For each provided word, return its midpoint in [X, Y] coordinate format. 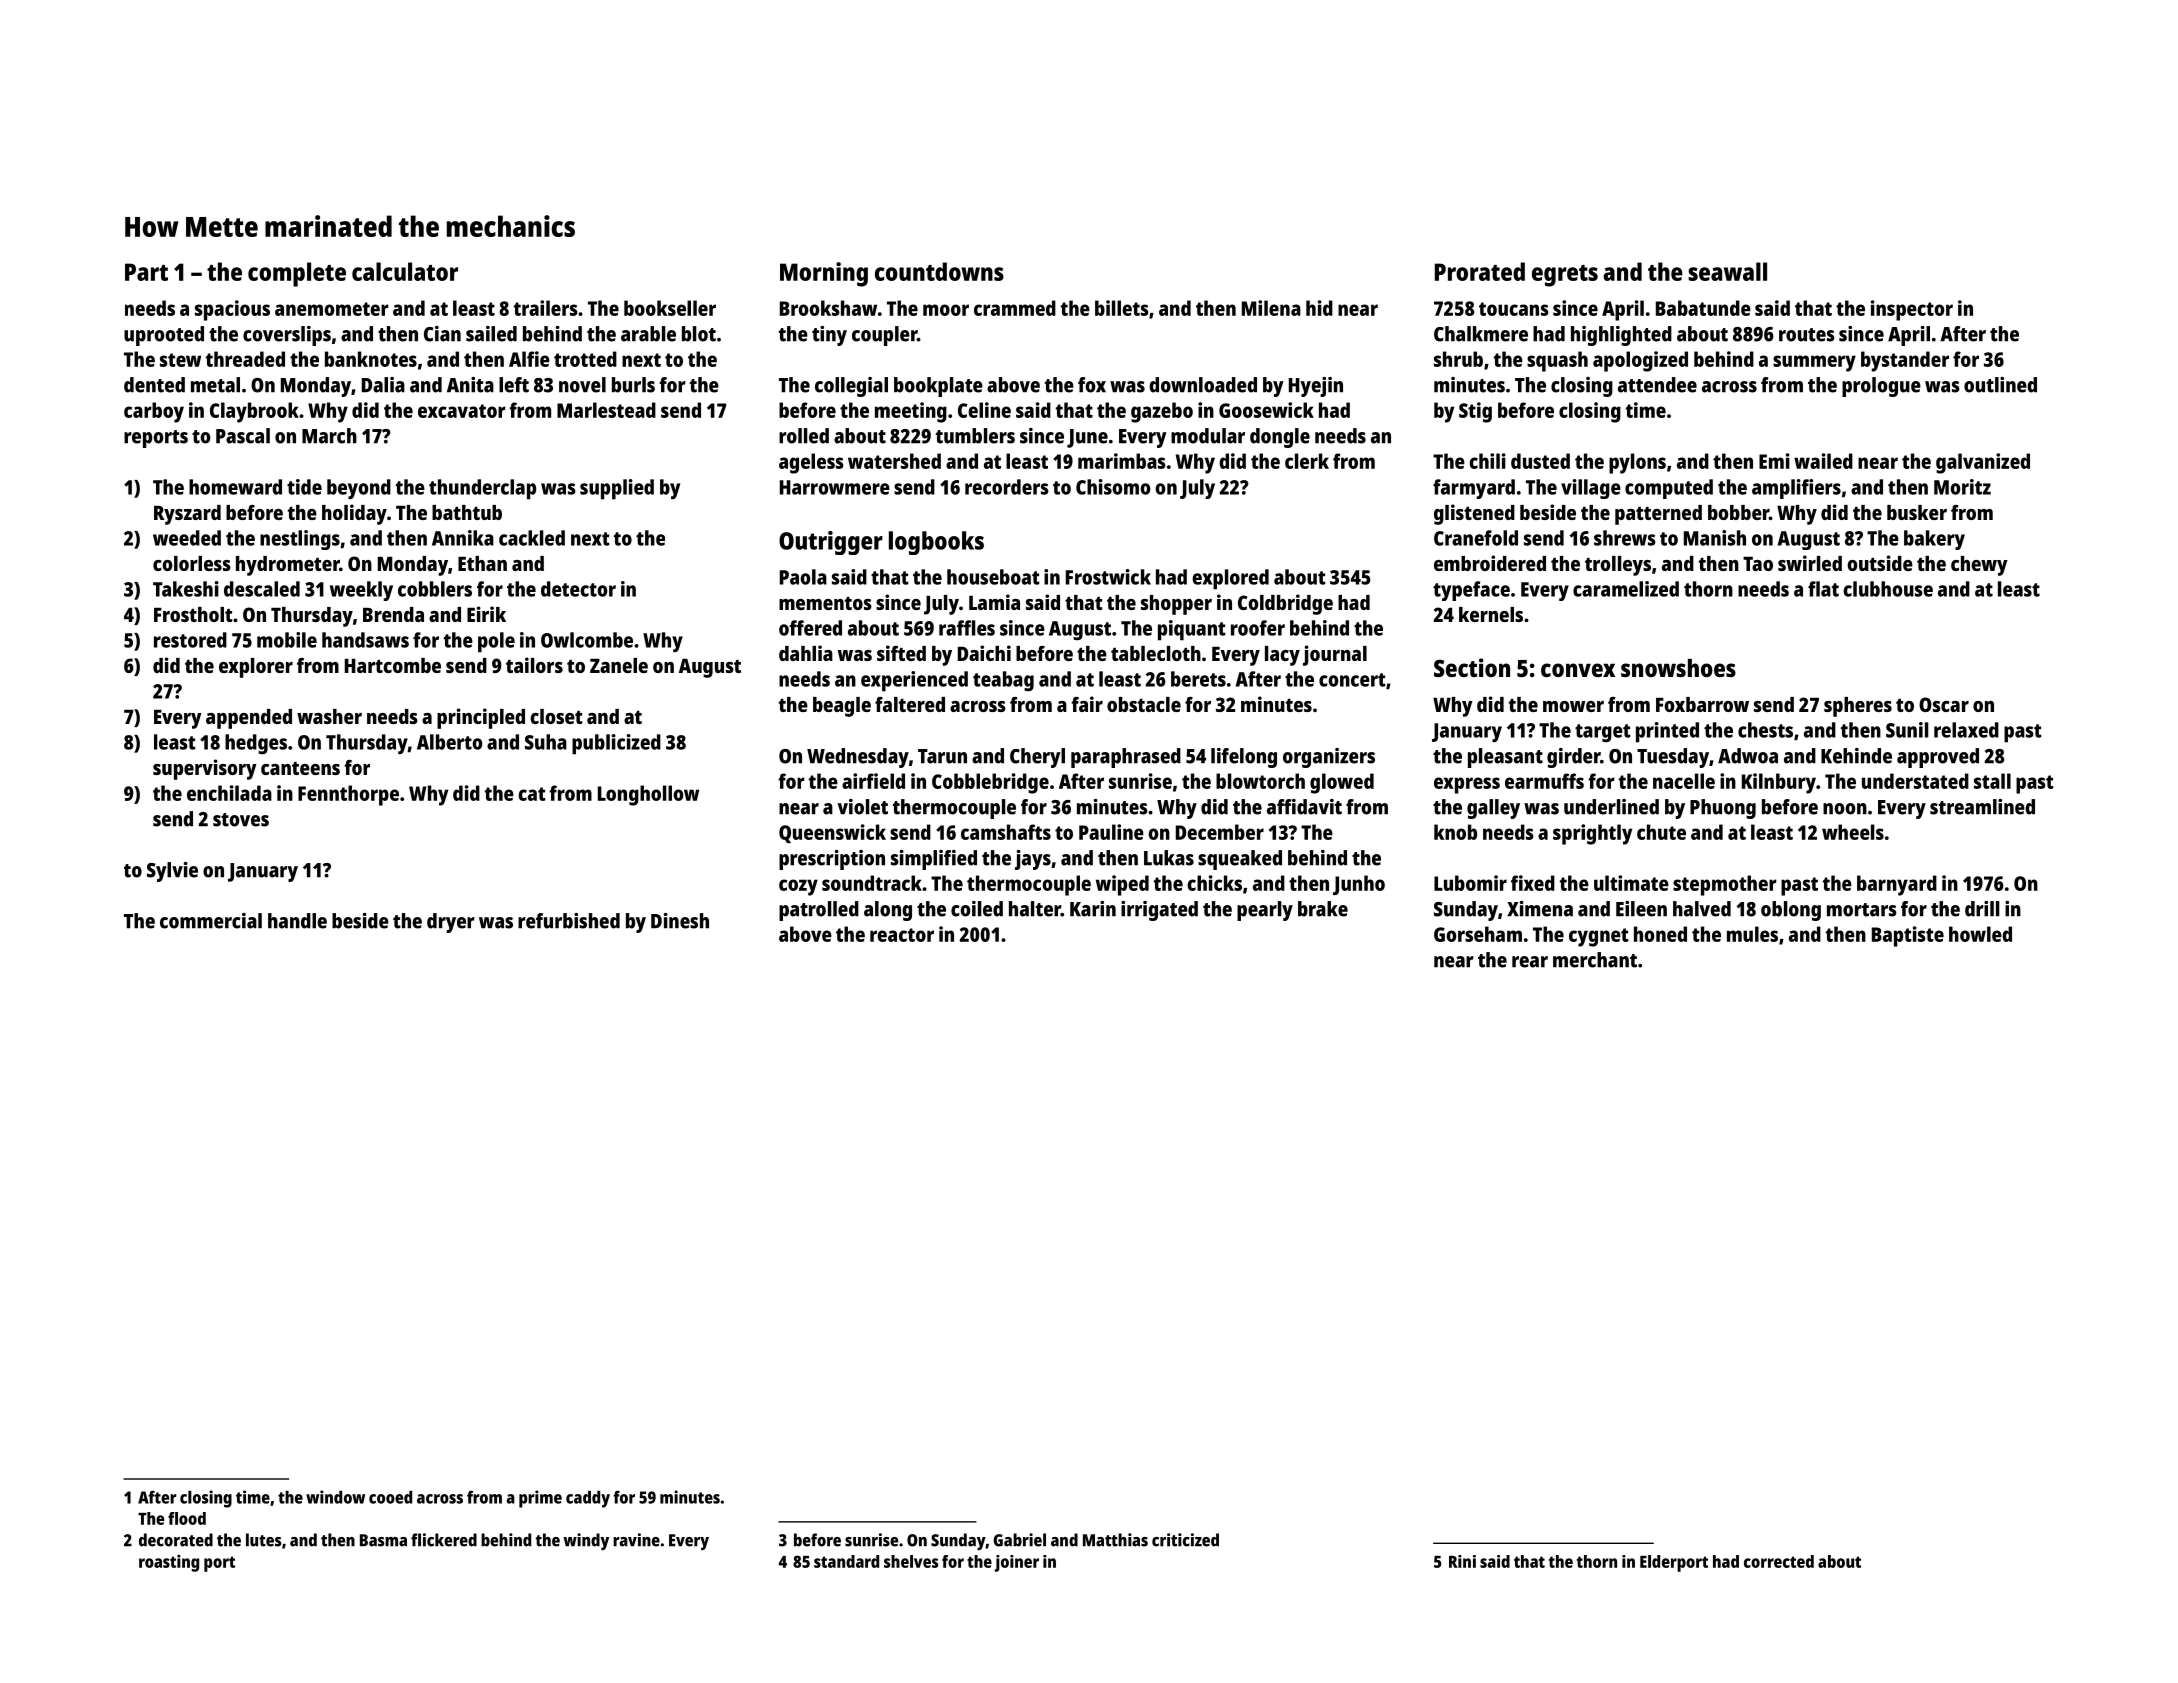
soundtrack [872, 883]
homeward [235, 487]
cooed [390, 1497]
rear [1530, 962]
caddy [588, 1499]
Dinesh [680, 921]
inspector [1912, 310]
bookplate [938, 387]
